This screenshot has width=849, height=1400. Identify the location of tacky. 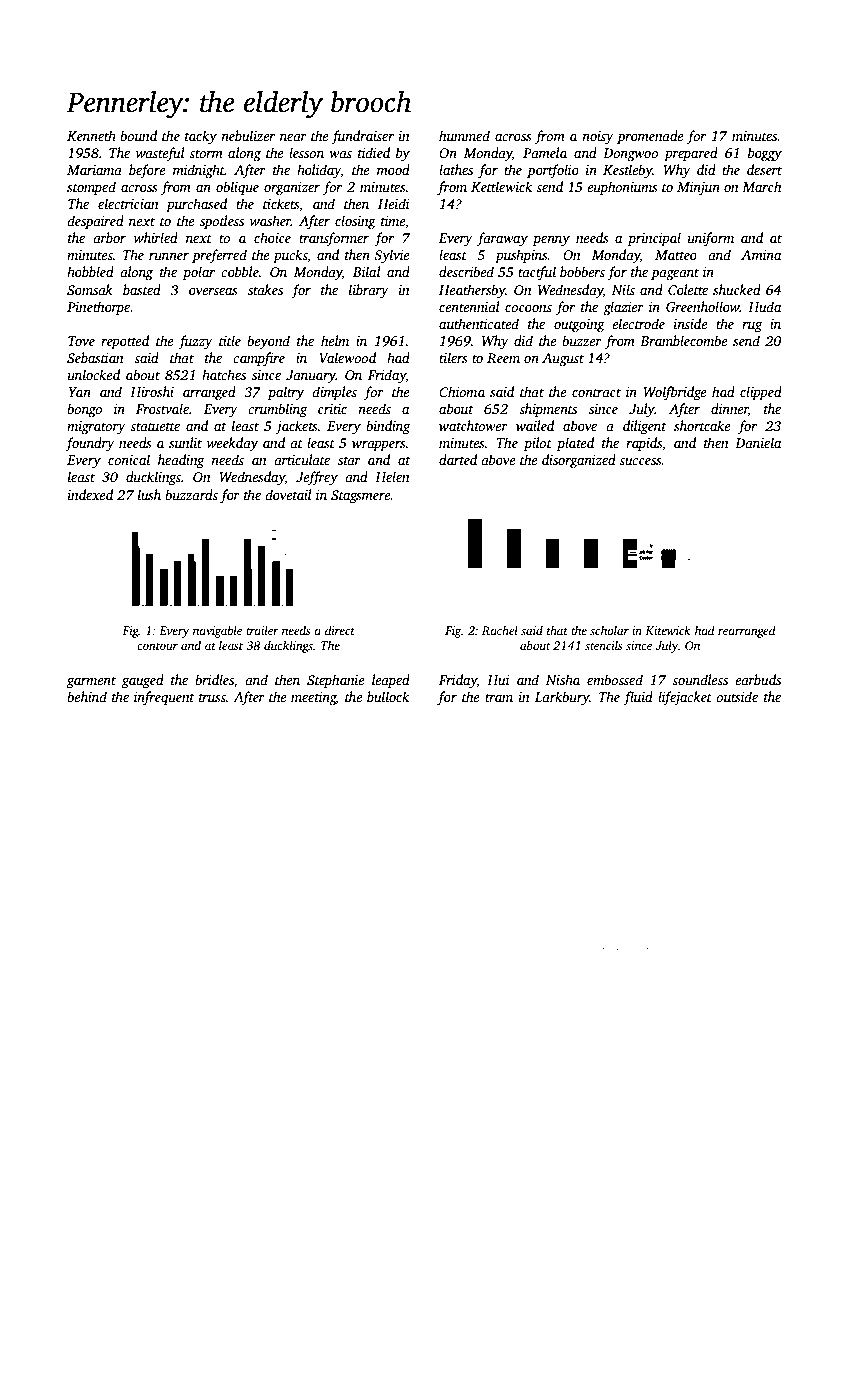
(201, 137).
